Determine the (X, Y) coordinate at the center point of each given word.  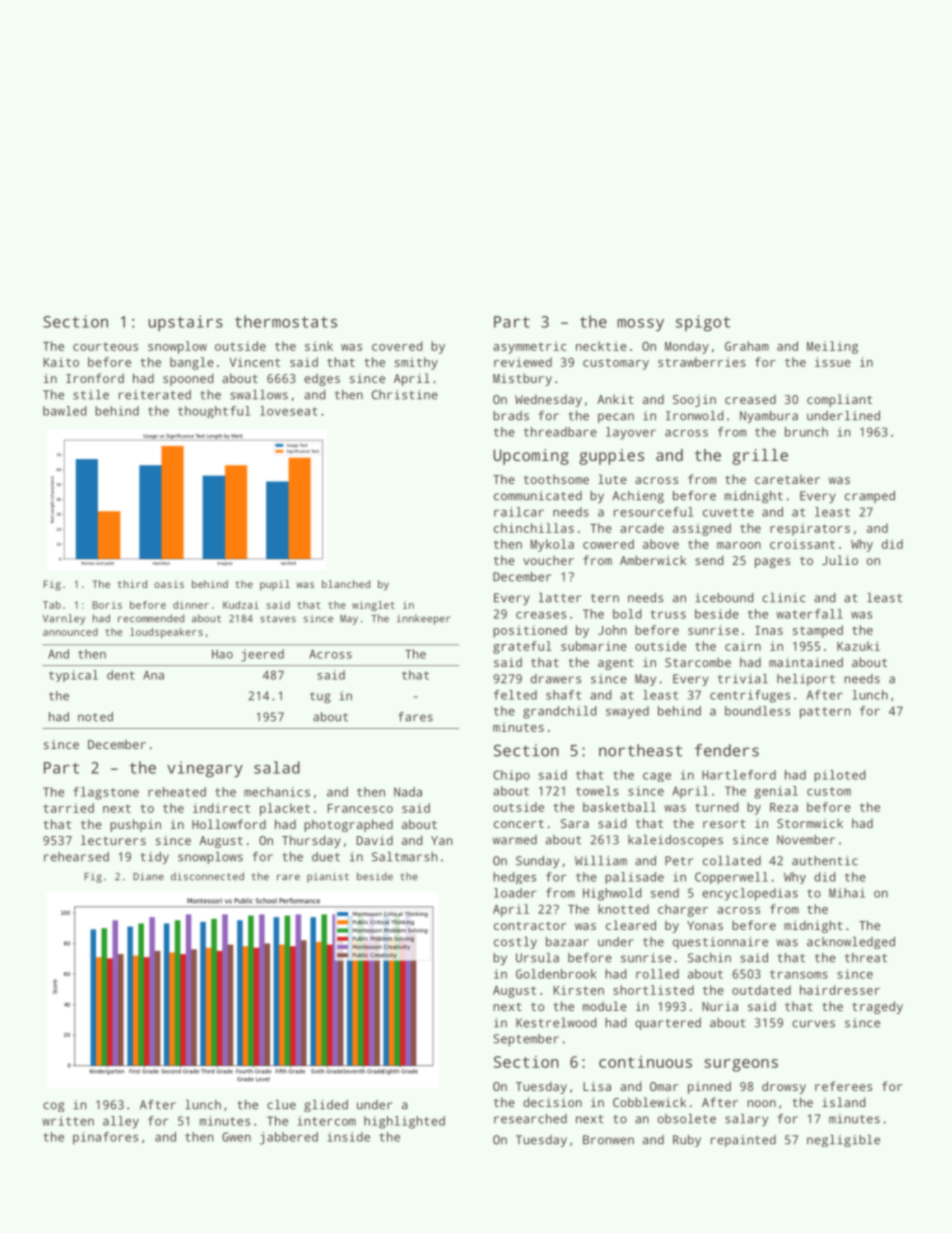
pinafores (105, 1138)
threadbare (560, 432)
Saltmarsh (404, 857)
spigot (703, 323)
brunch (806, 432)
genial (776, 792)
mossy (640, 325)
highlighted (404, 1122)
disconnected (207, 876)
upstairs (186, 323)
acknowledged (851, 943)
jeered (262, 655)
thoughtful (214, 412)
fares (415, 717)
